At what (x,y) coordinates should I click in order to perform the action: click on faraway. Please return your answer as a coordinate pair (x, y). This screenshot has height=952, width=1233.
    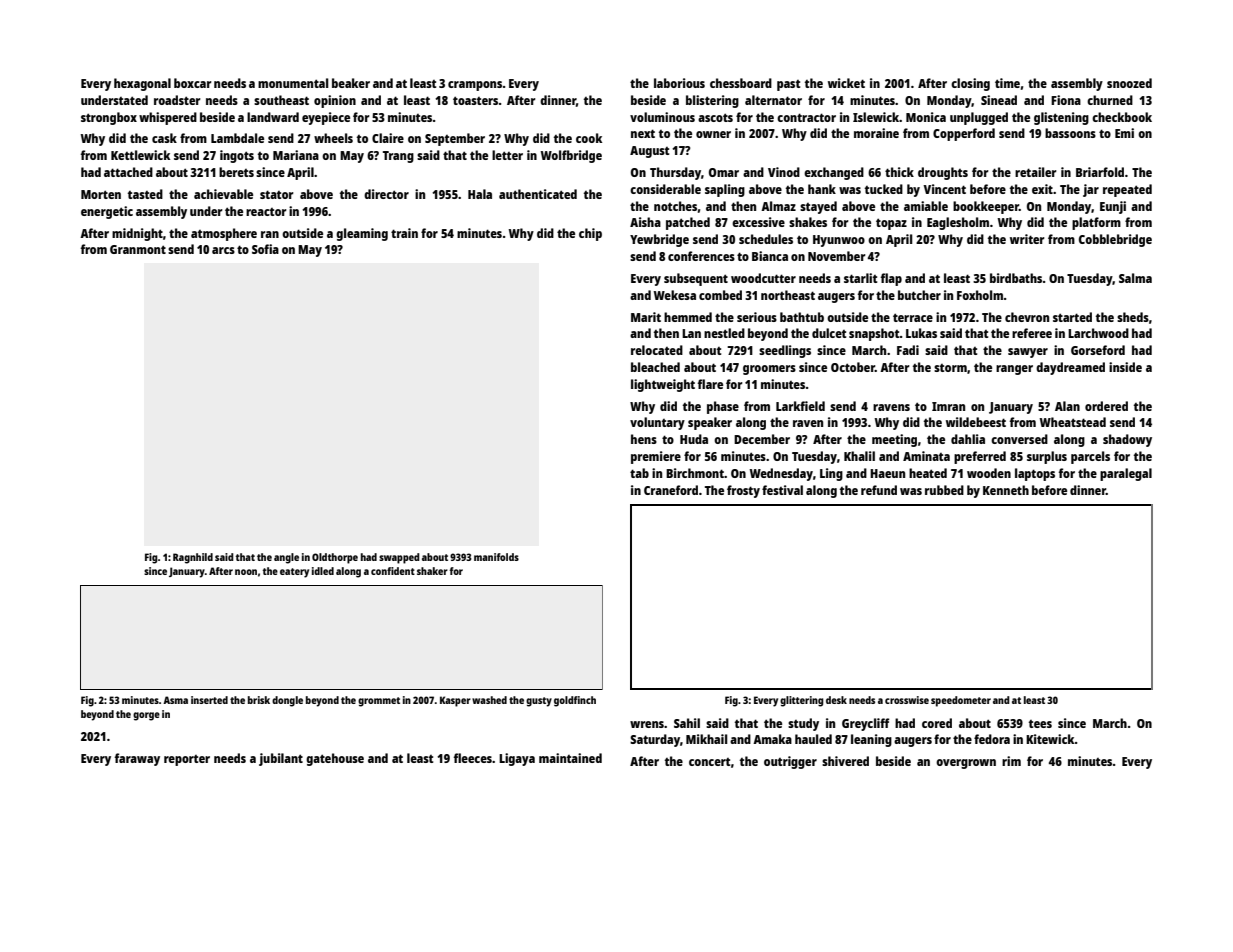
    Looking at the image, I should click on (137, 759).
